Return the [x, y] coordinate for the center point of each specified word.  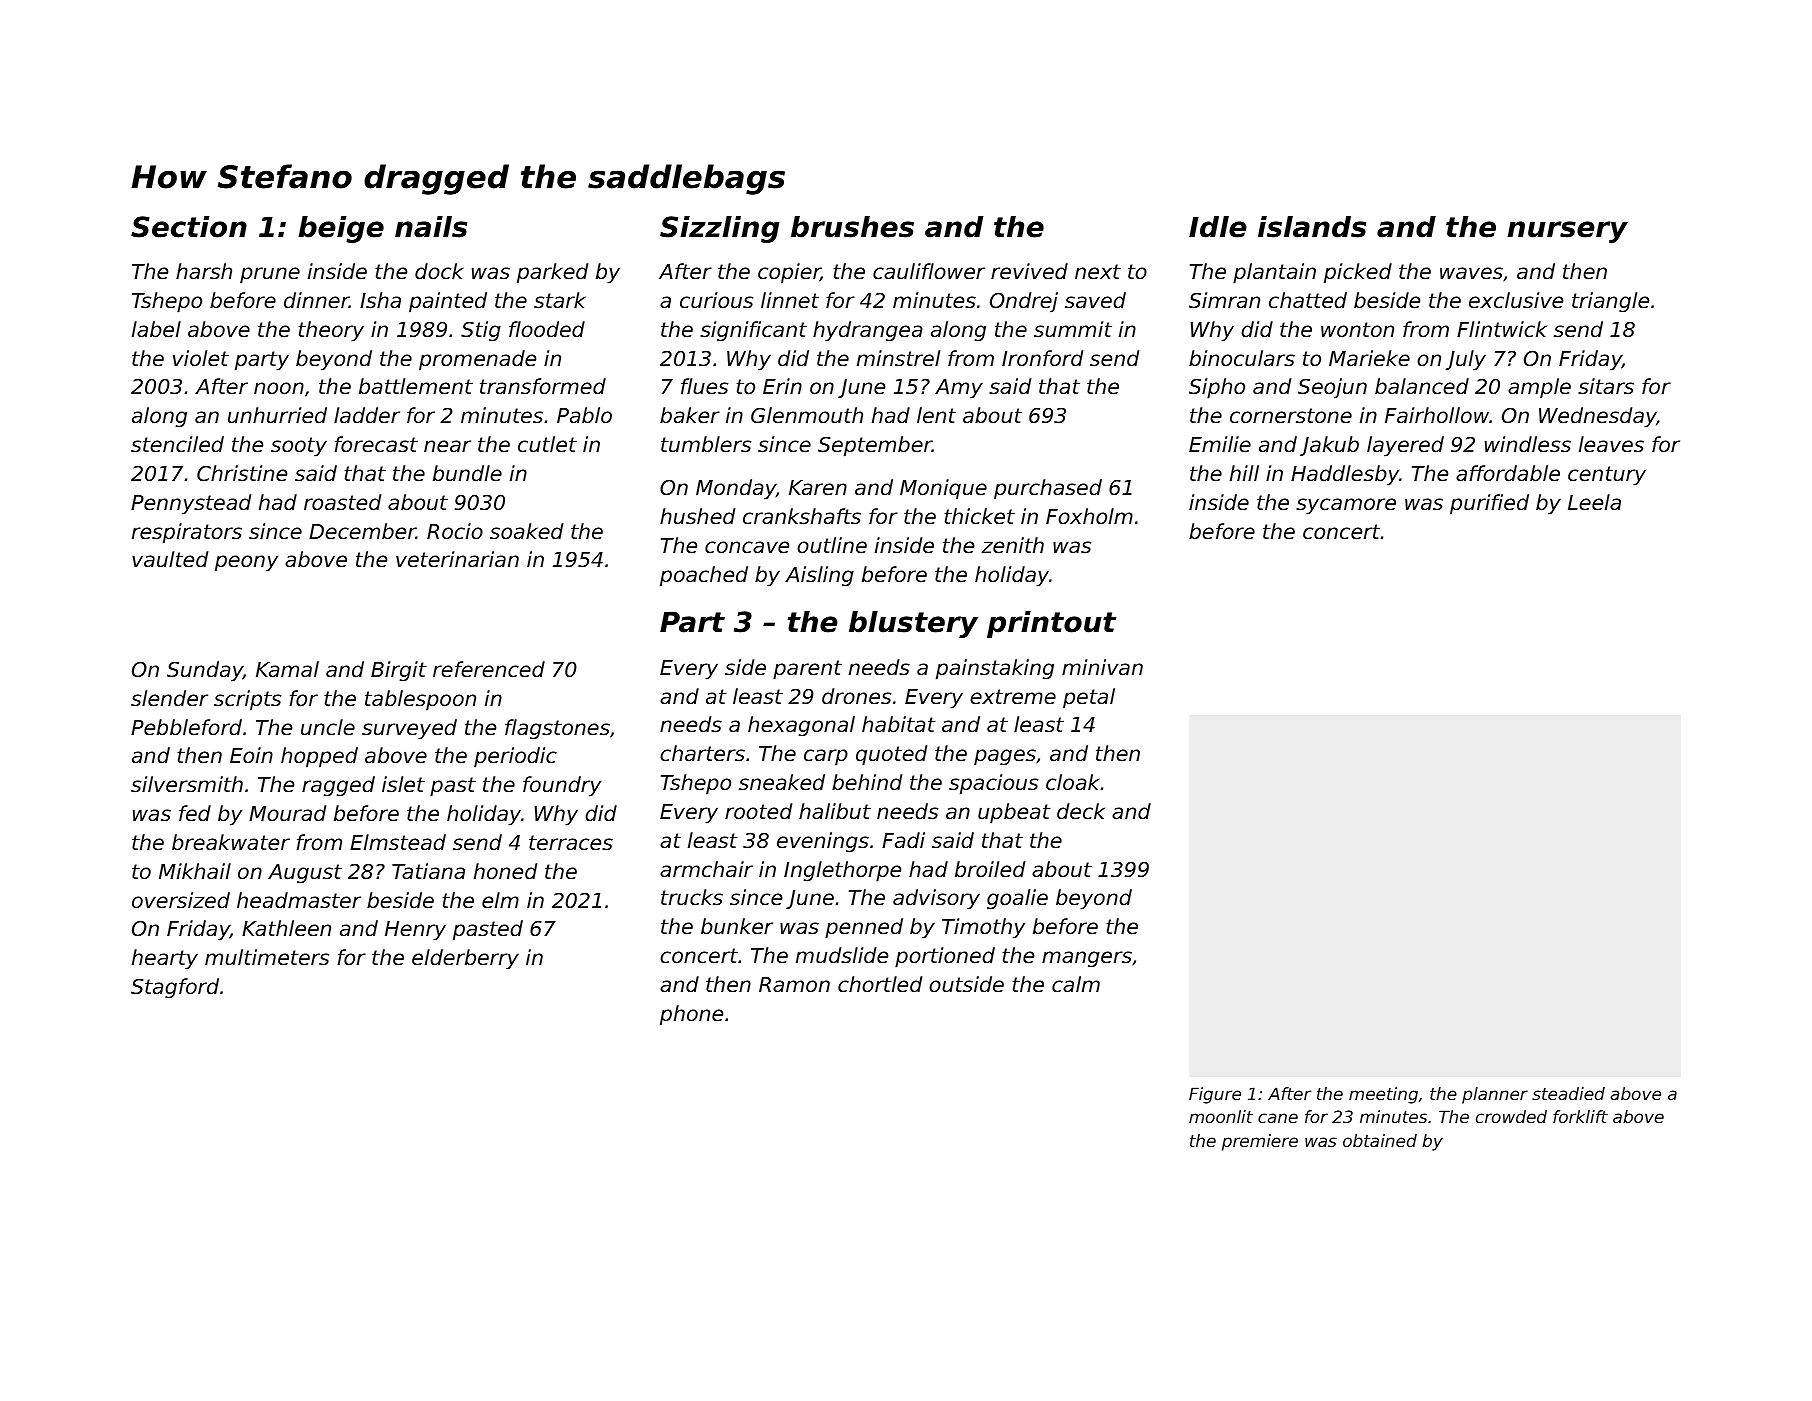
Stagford [175, 988]
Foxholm [1089, 516]
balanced [1422, 386]
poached [704, 576]
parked [552, 273]
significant [753, 331]
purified [1489, 504]
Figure [1215, 1095]
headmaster [299, 900]
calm [1076, 984]
